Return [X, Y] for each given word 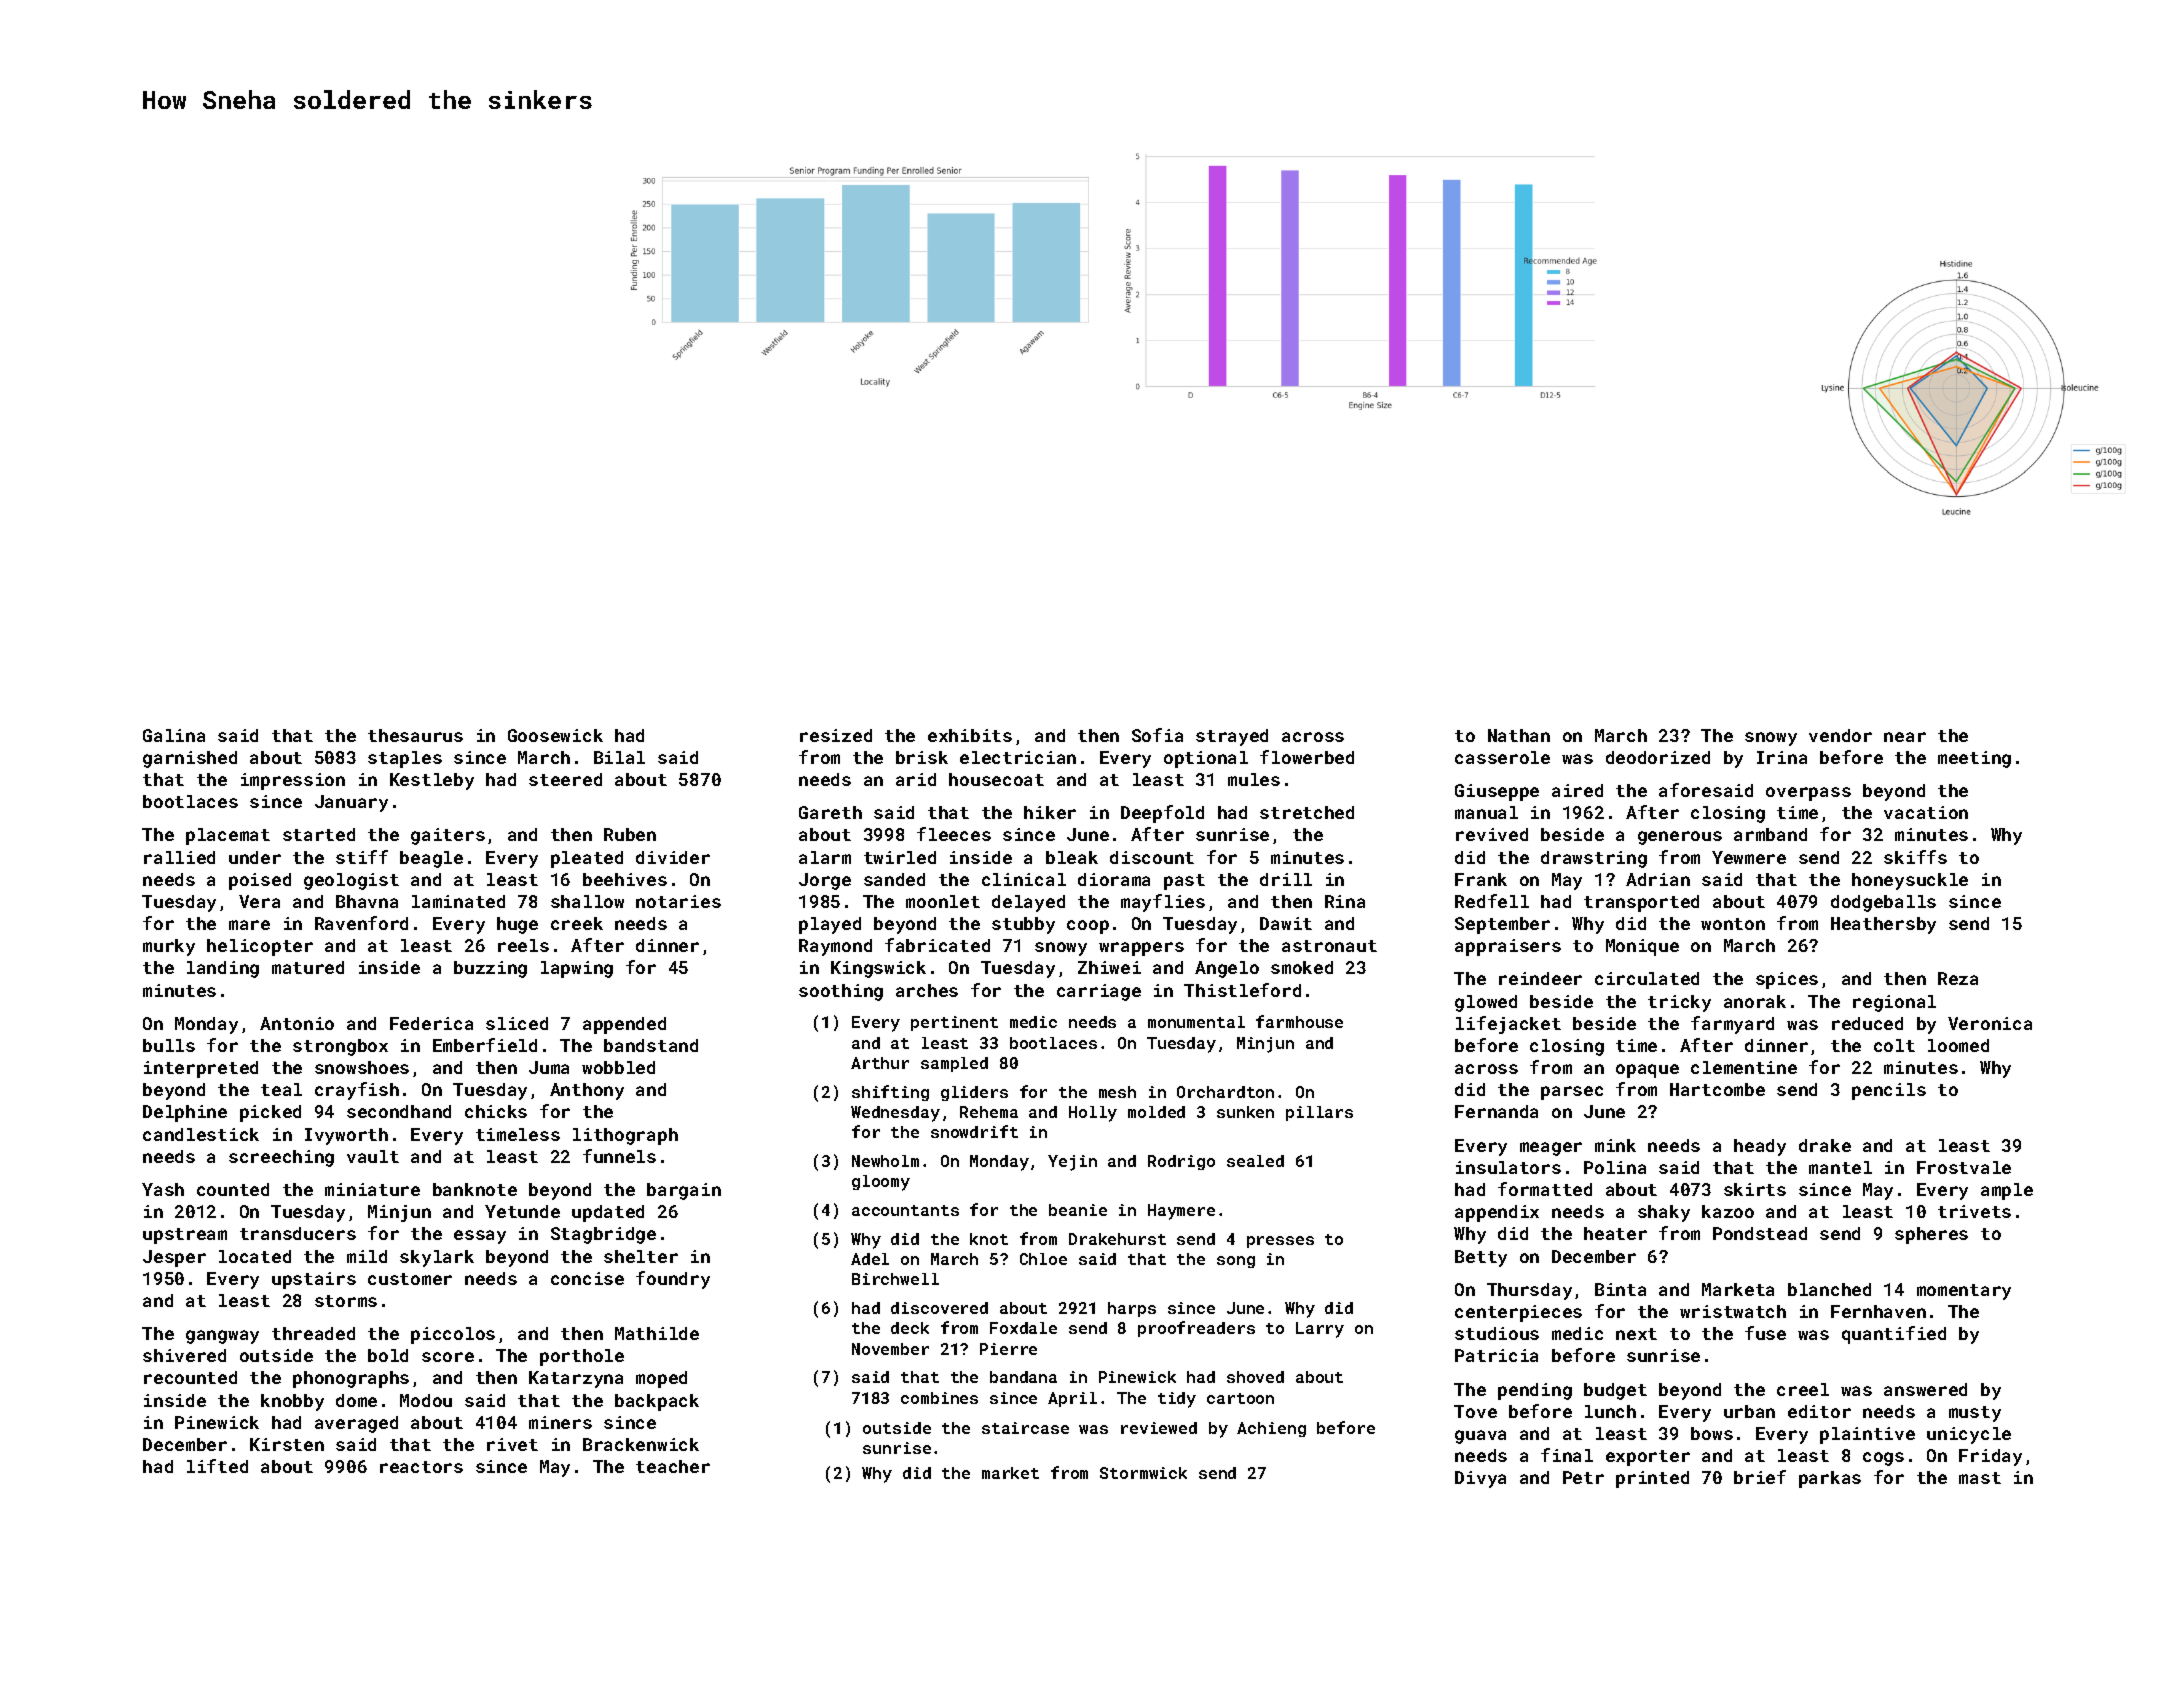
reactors [421, 1467]
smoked [1302, 967]
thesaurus [415, 735]
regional [1894, 1003]
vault [373, 1156]
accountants [905, 1210]
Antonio [297, 1023]
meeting [1974, 759]
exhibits [970, 735]
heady [1760, 1147]
